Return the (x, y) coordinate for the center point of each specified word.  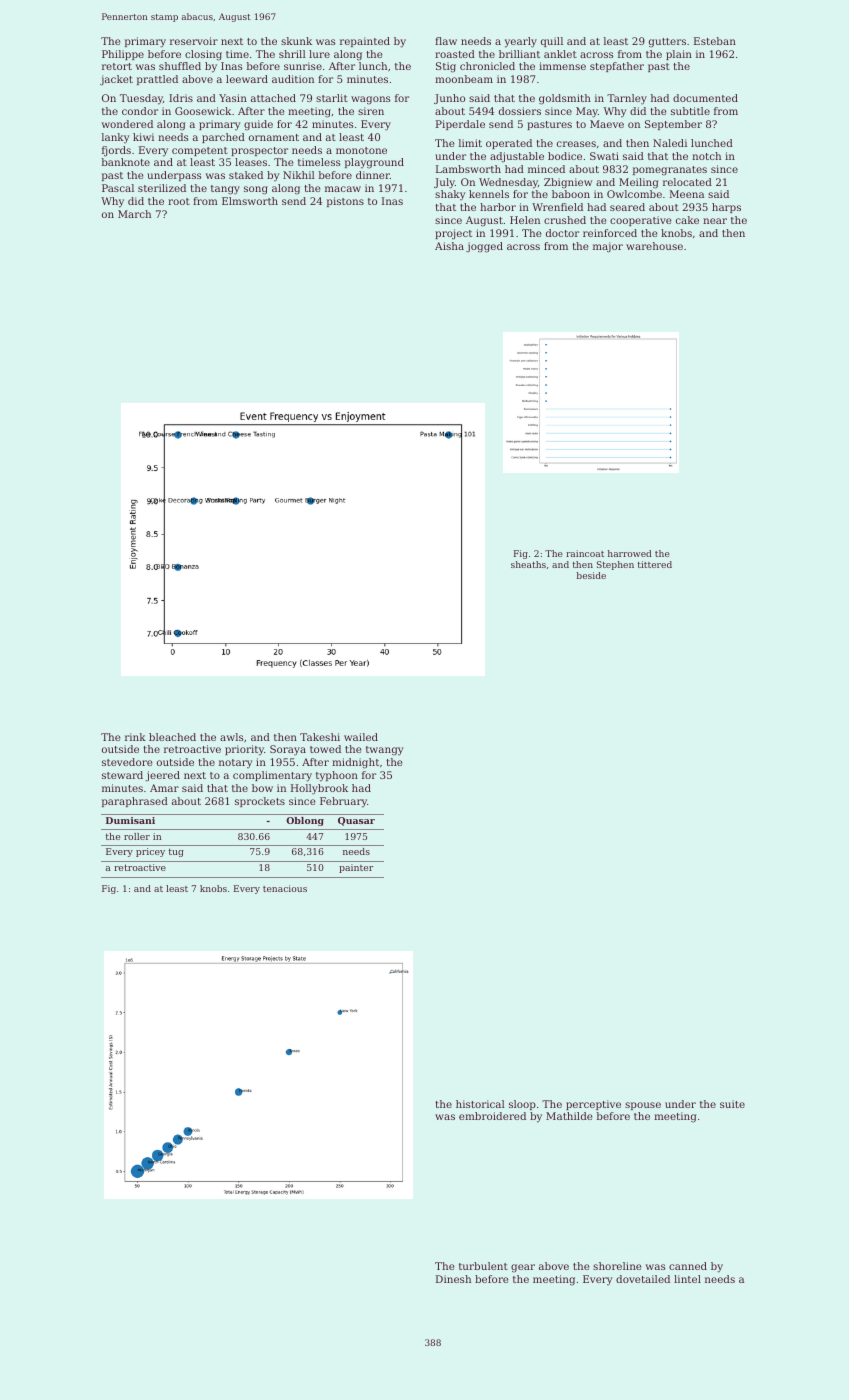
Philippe (123, 55)
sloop (522, 1105)
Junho (449, 99)
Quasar (356, 821)
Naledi (670, 143)
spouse (643, 1106)
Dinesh (453, 1279)
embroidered (492, 1116)
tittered (655, 564)
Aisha (449, 246)
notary (236, 763)
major (608, 247)
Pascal (118, 188)
